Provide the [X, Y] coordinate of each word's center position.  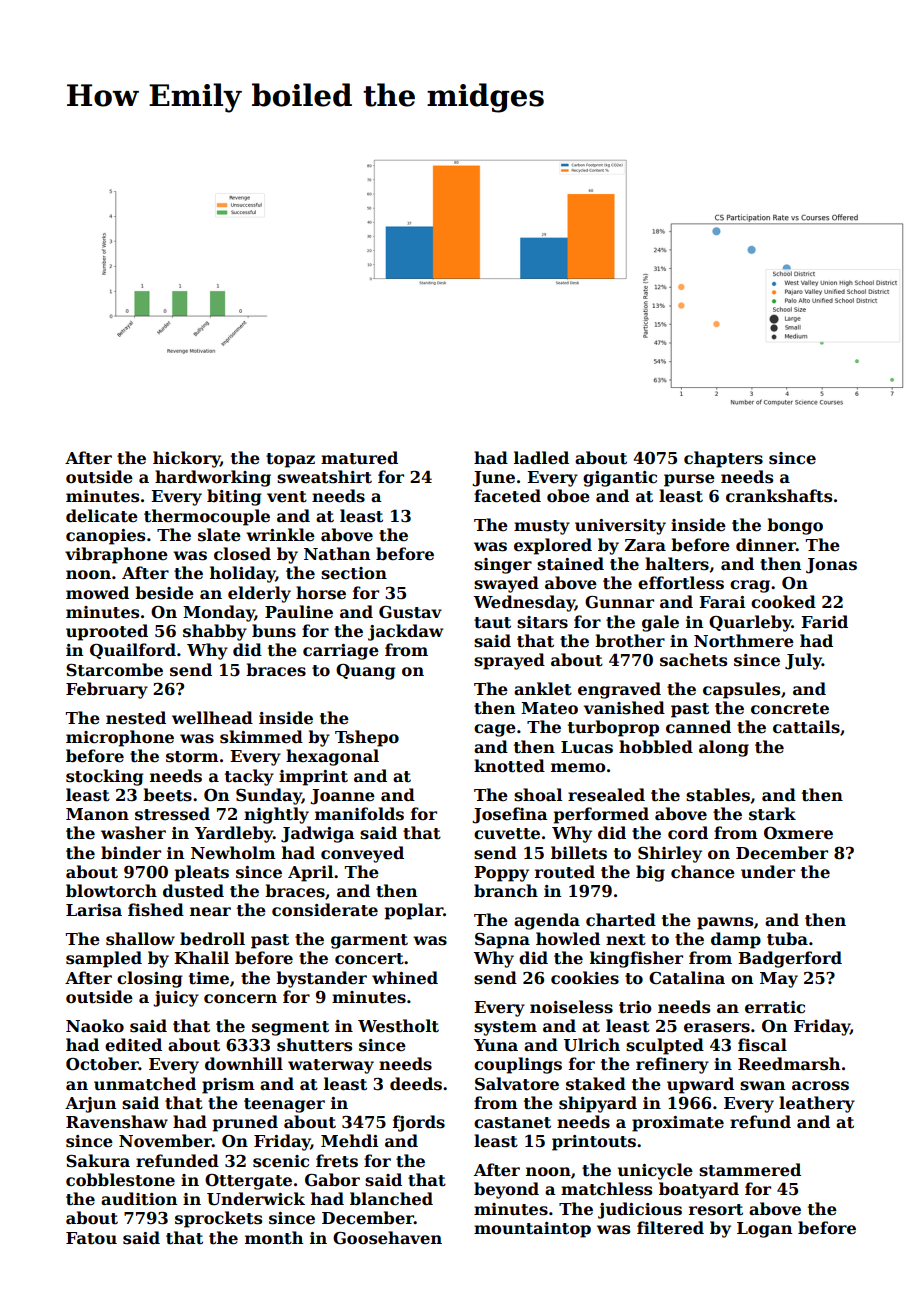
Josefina [510, 815]
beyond [506, 1190]
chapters [723, 459]
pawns [725, 923]
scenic [281, 1161]
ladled [541, 458]
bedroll [212, 939]
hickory [186, 459]
